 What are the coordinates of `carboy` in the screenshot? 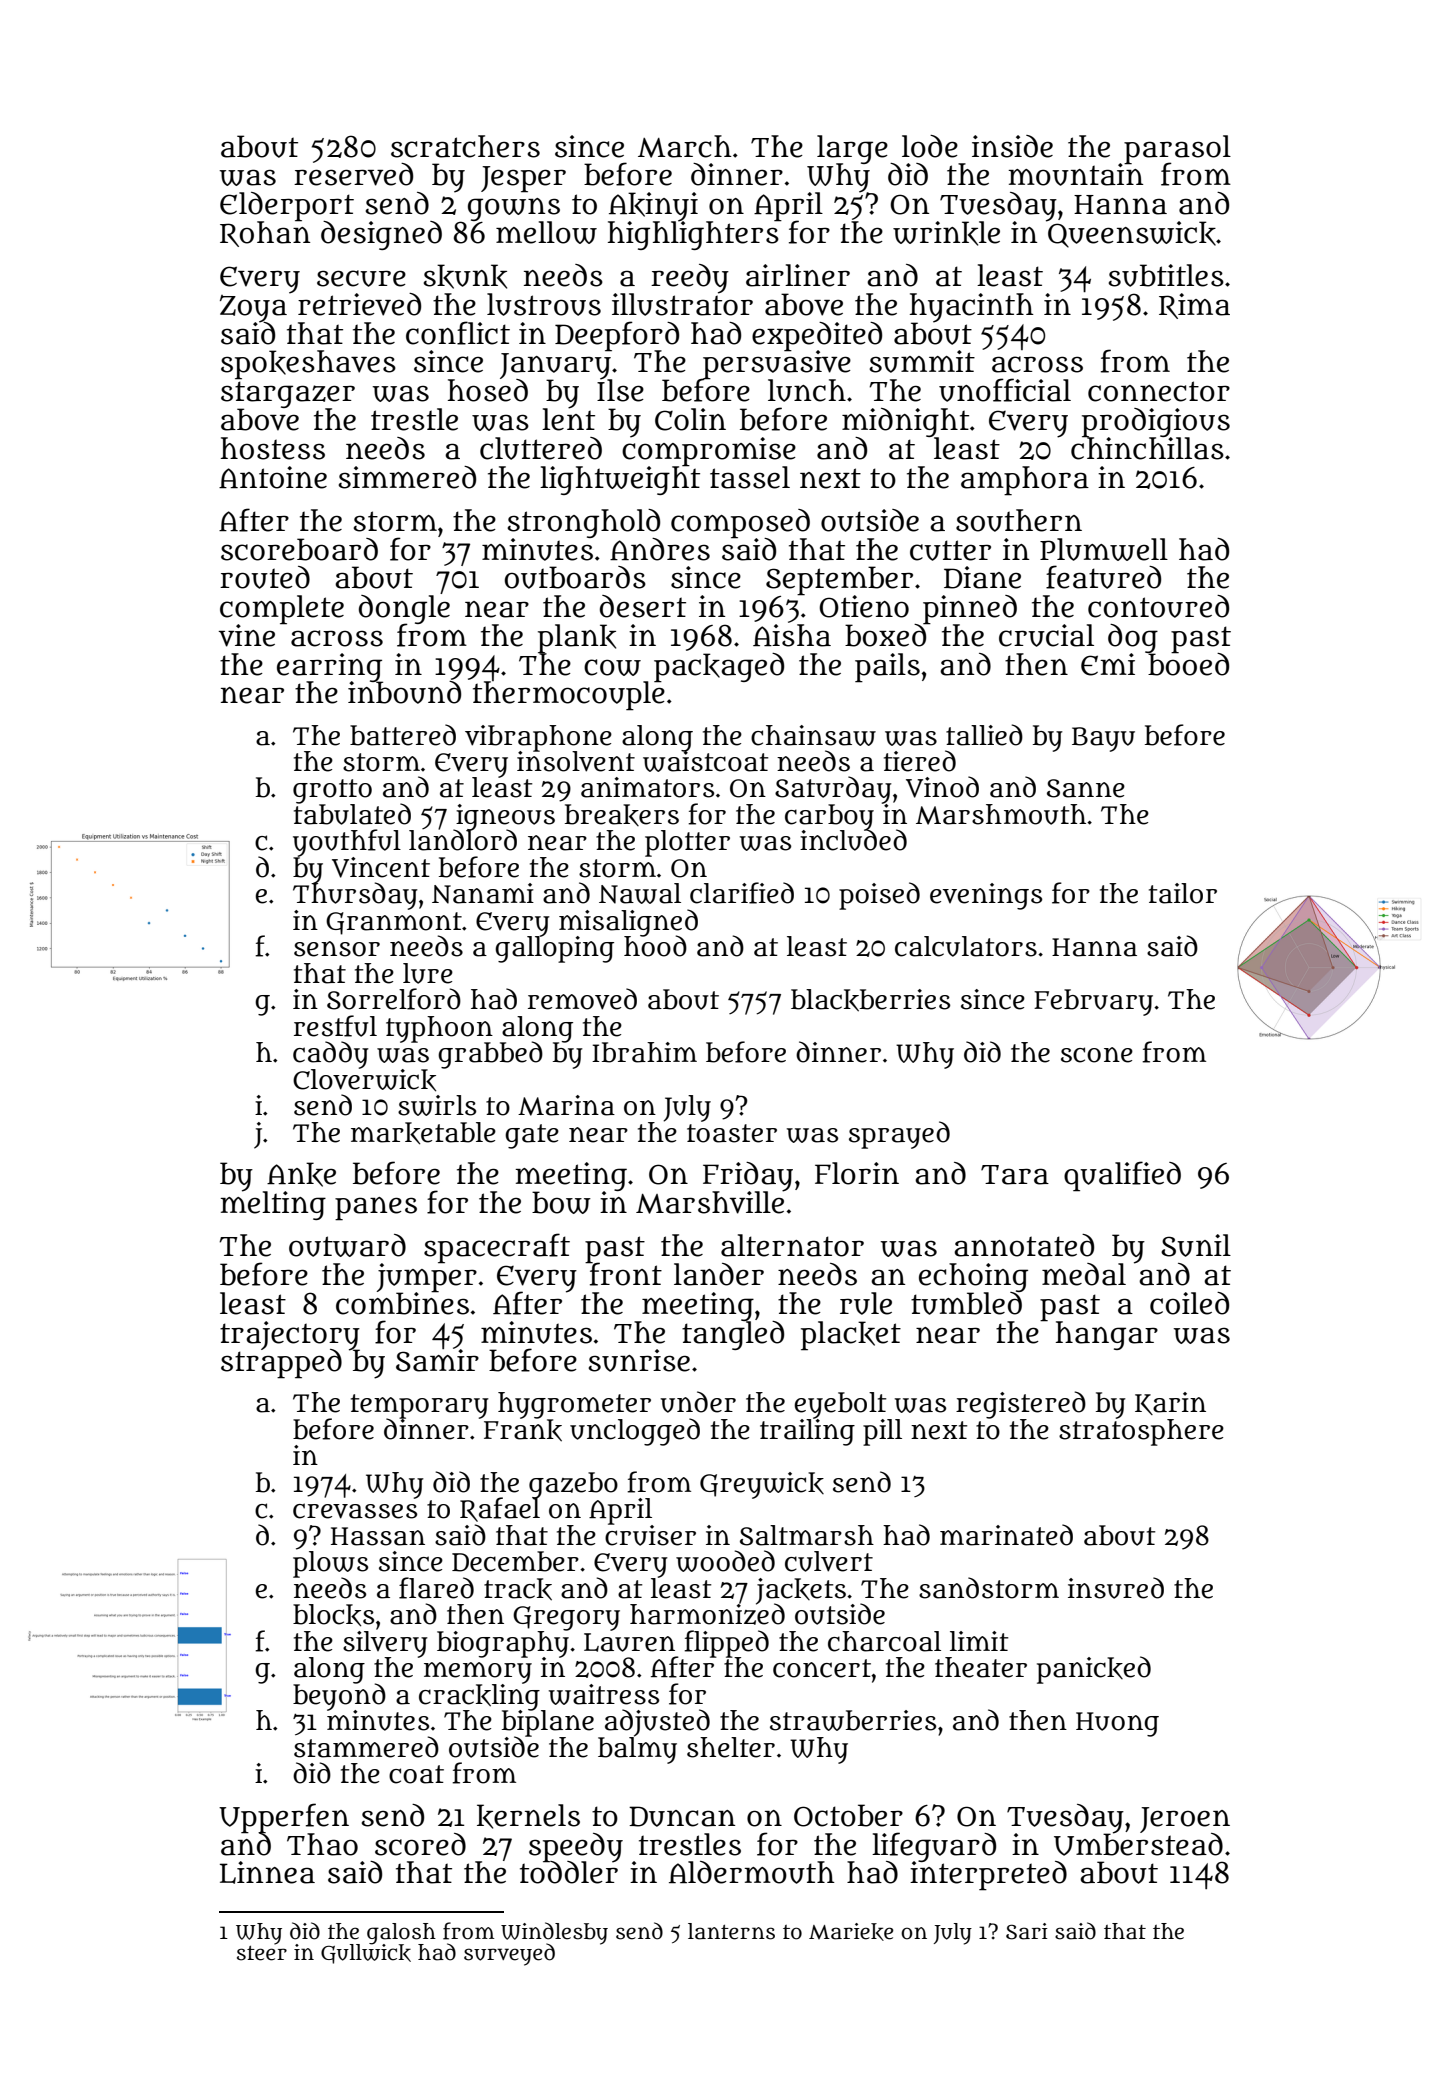 It's located at (829, 817).
